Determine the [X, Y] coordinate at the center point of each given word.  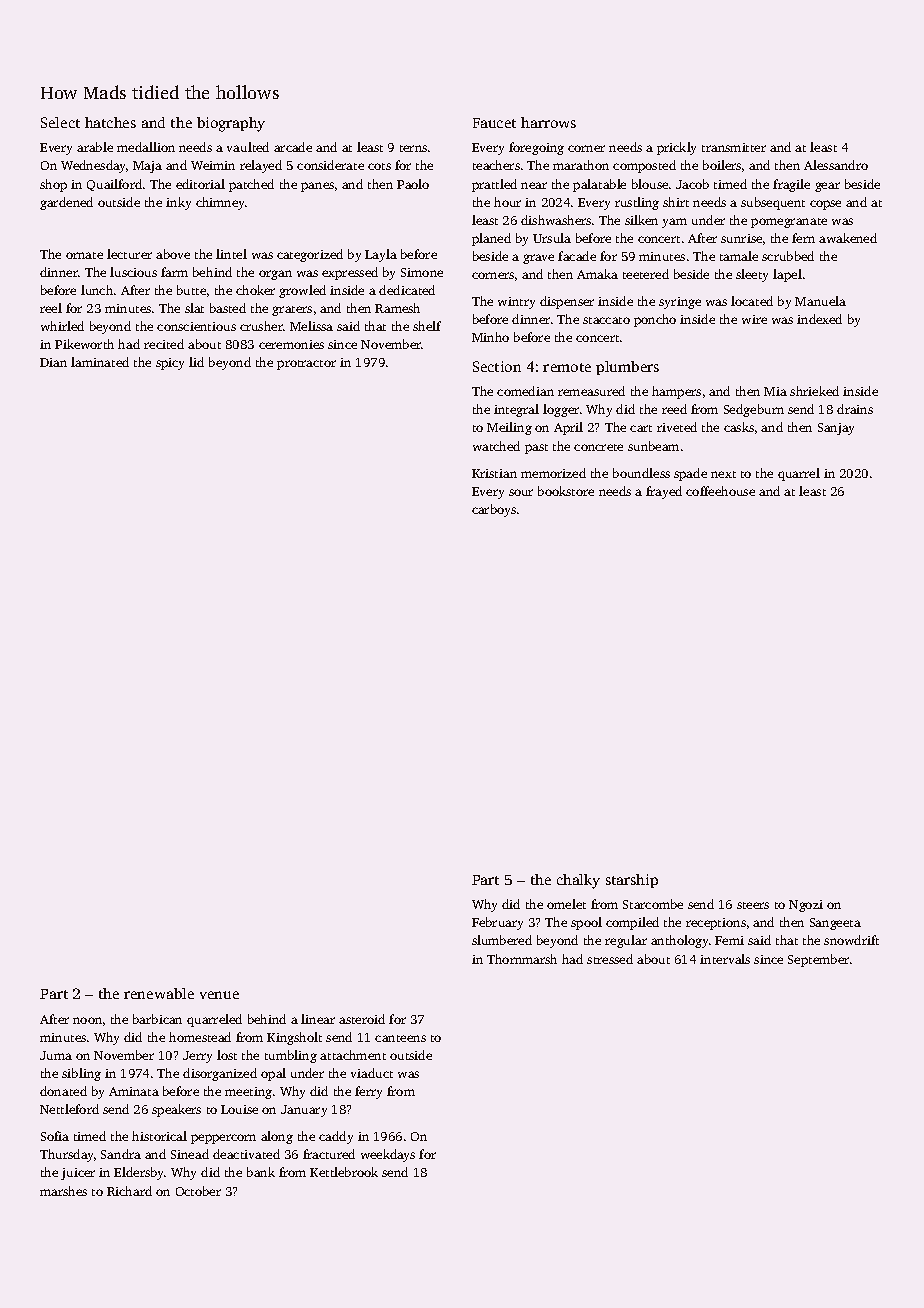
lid [196, 362]
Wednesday [94, 166]
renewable [159, 993]
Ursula [552, 238]
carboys [494, 510]
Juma [56, 1055]
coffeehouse [720, 491]
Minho [490, 337]
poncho [655, 320]
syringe [680, 303]
